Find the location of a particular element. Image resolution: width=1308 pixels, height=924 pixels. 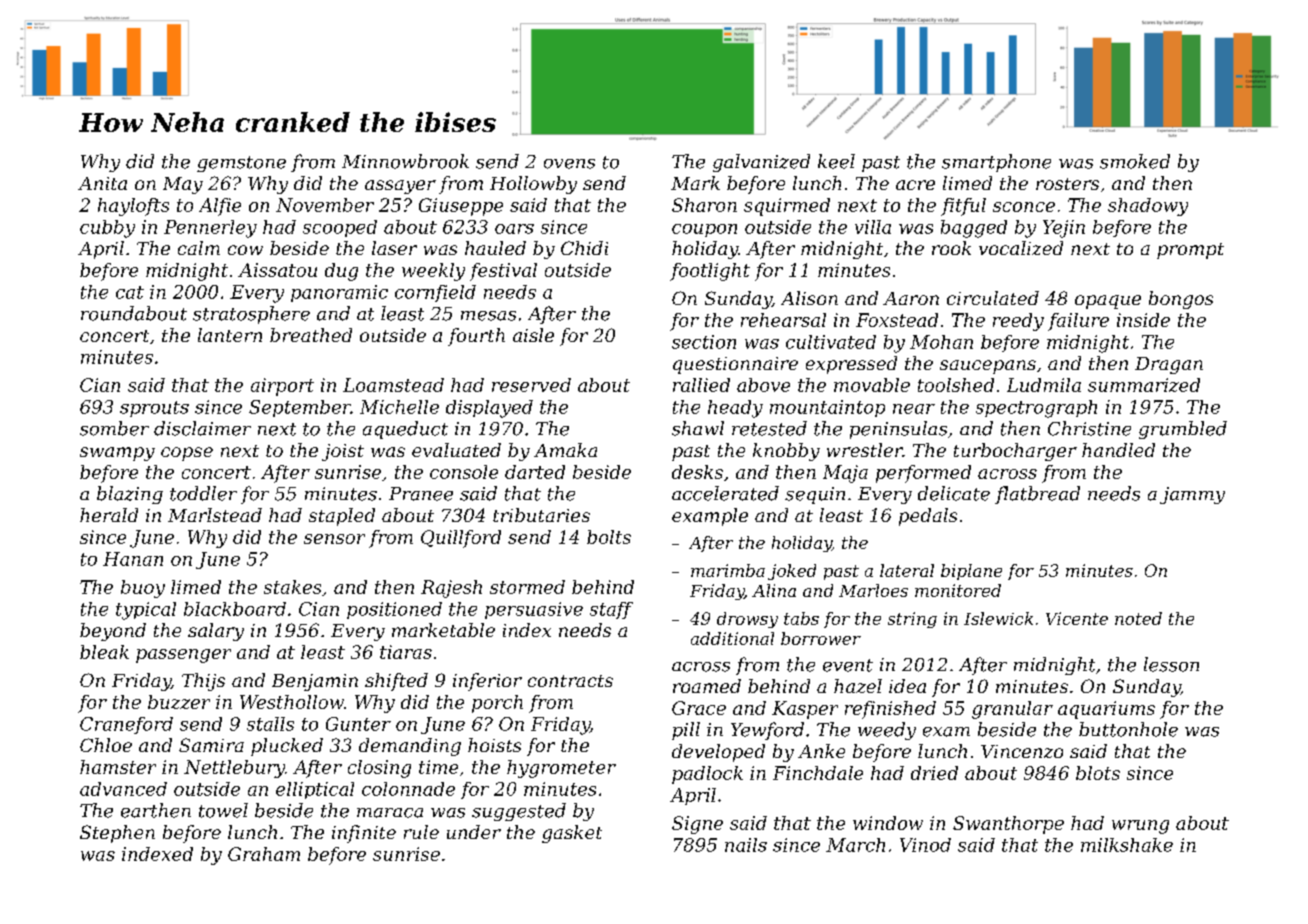

section is located at coordinates (704, 342).
